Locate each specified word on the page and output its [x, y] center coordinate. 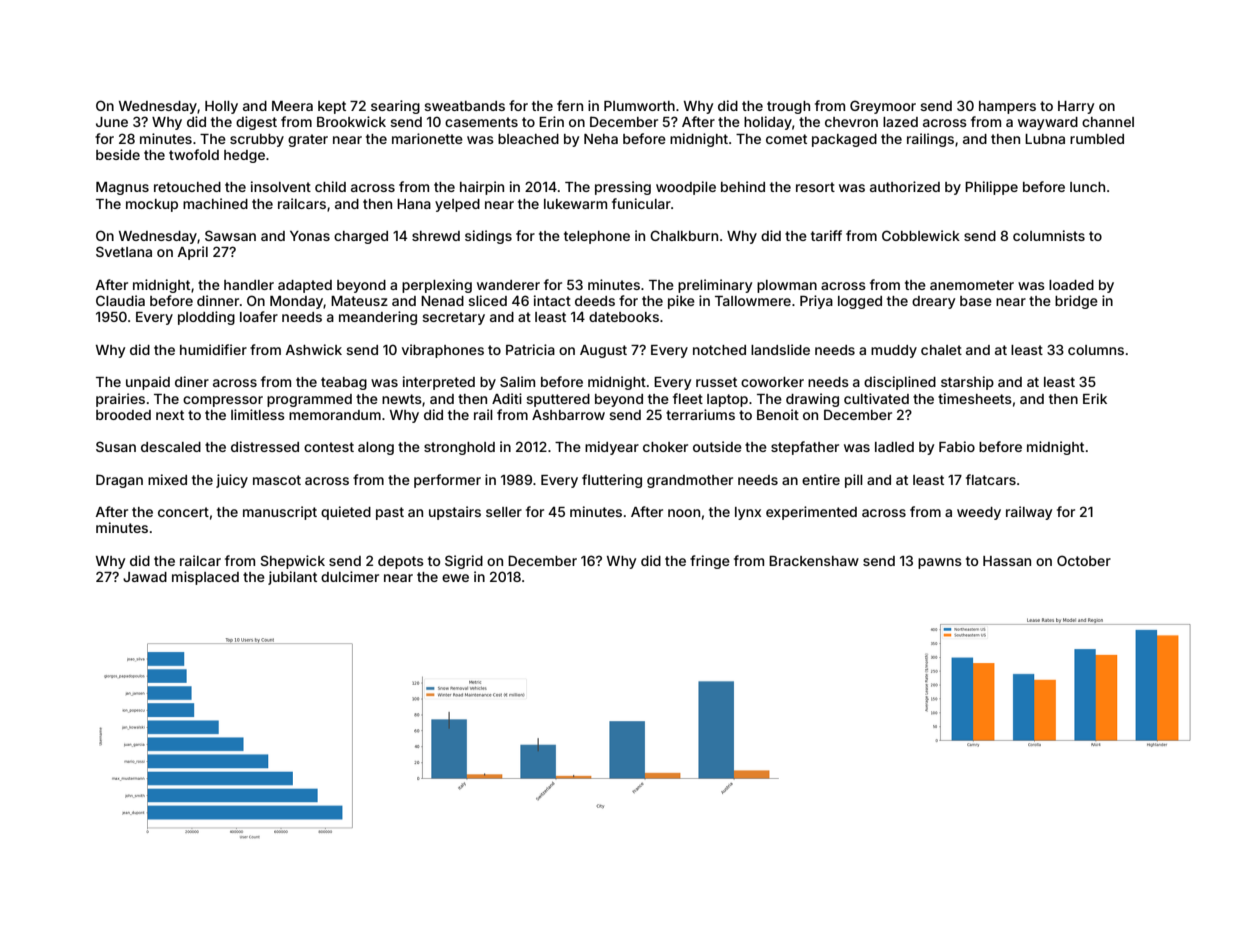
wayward [1048, 123]
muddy [894, 351]
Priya [816, 302]
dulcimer [350, 576]
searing [395, 107]
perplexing [437, 286]
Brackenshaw [814, 561]
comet [786, 139]
